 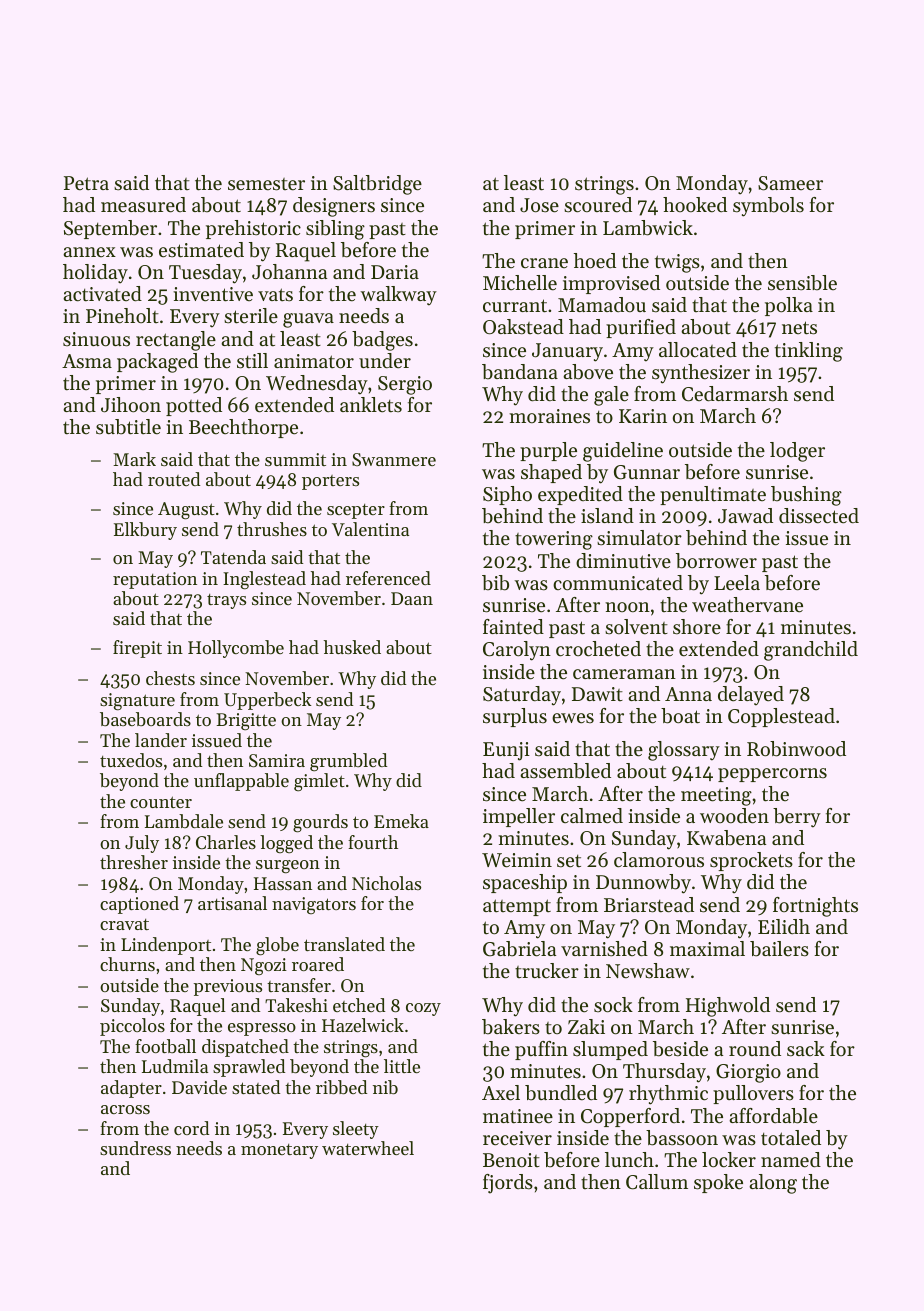 I want to click on walkway, so click(x=398, y=296).
